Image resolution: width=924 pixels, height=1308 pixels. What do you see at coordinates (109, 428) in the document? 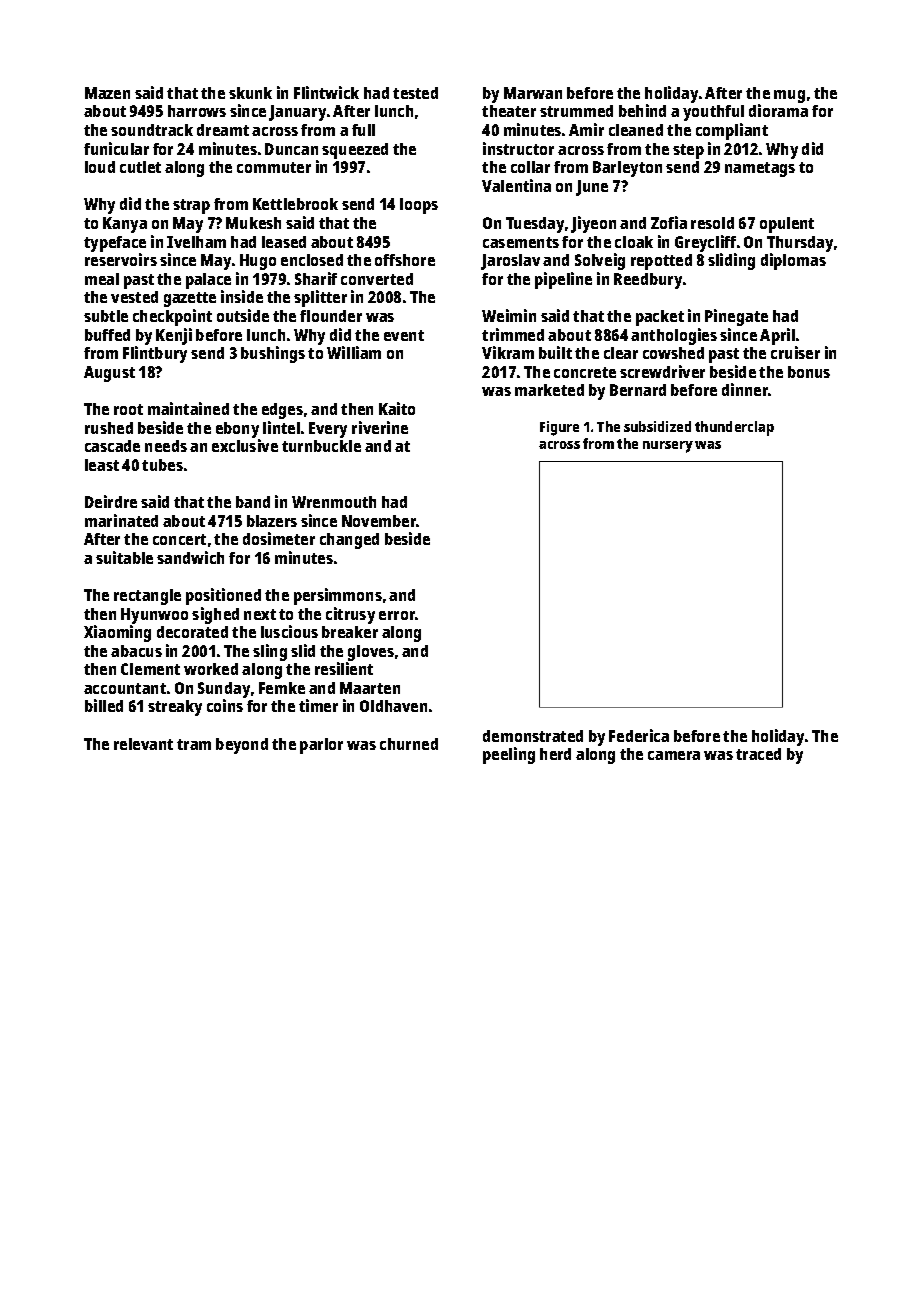
I see `rushed` at bounding box center [109, 428].
